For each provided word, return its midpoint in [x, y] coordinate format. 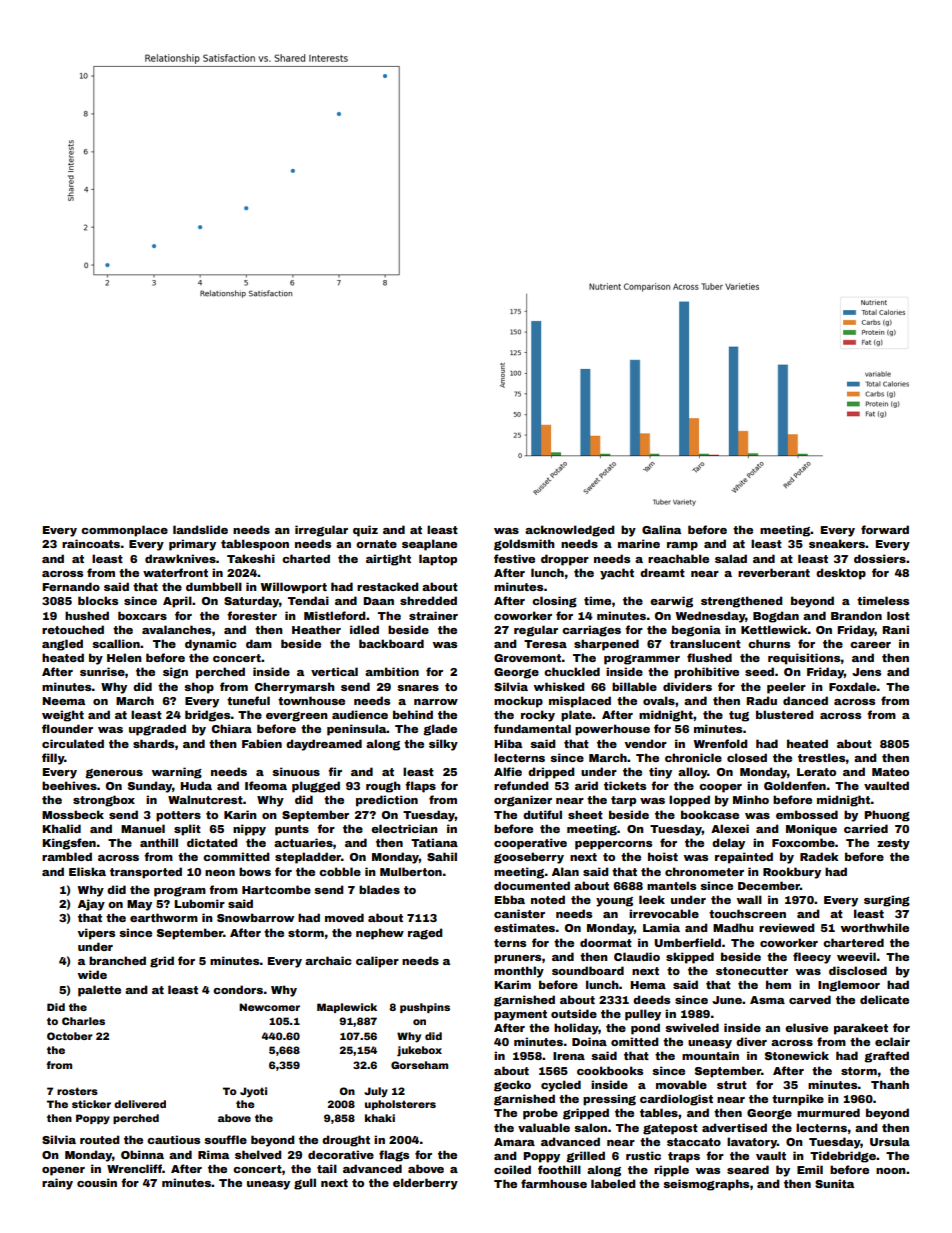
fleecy [812, 958]
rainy [57, 1184]
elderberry [425, 1184]
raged [425, 934]
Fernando [71, 586]
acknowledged [570, 531]
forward [885, 529]
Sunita [834, 1183]
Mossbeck [73, 814]
